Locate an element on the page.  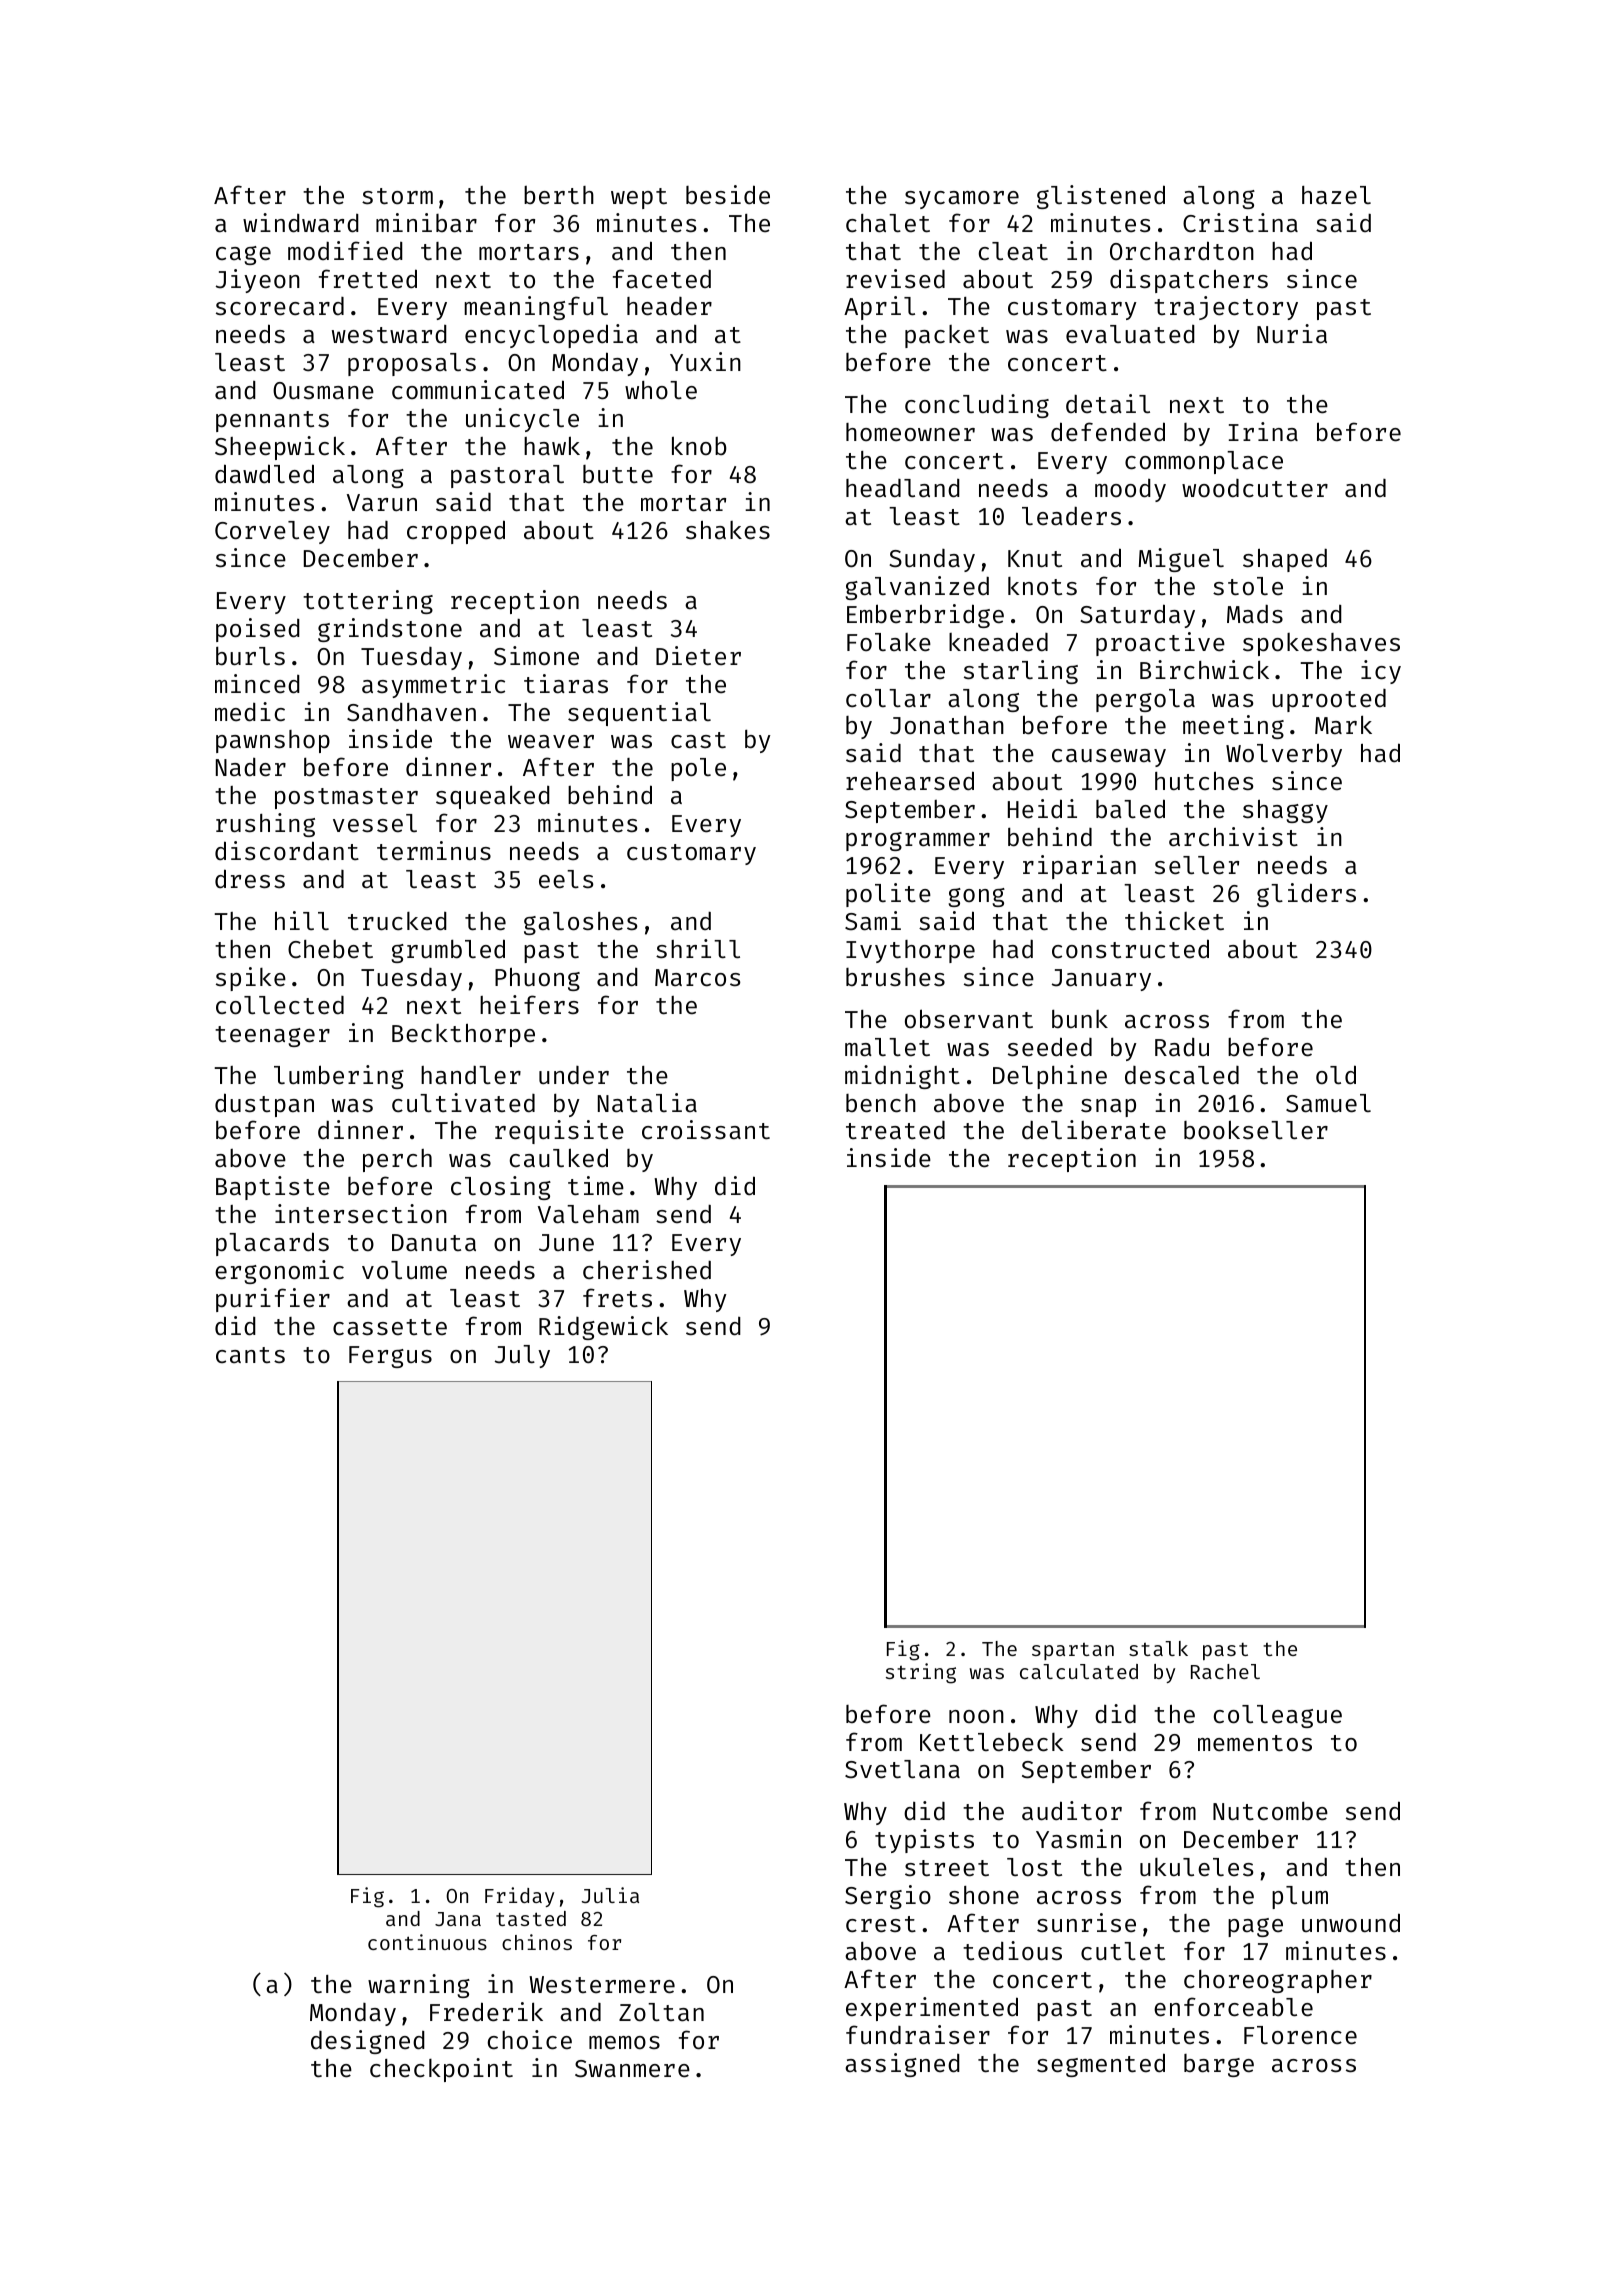
Sergio is located at coordinates (888, 1897).
